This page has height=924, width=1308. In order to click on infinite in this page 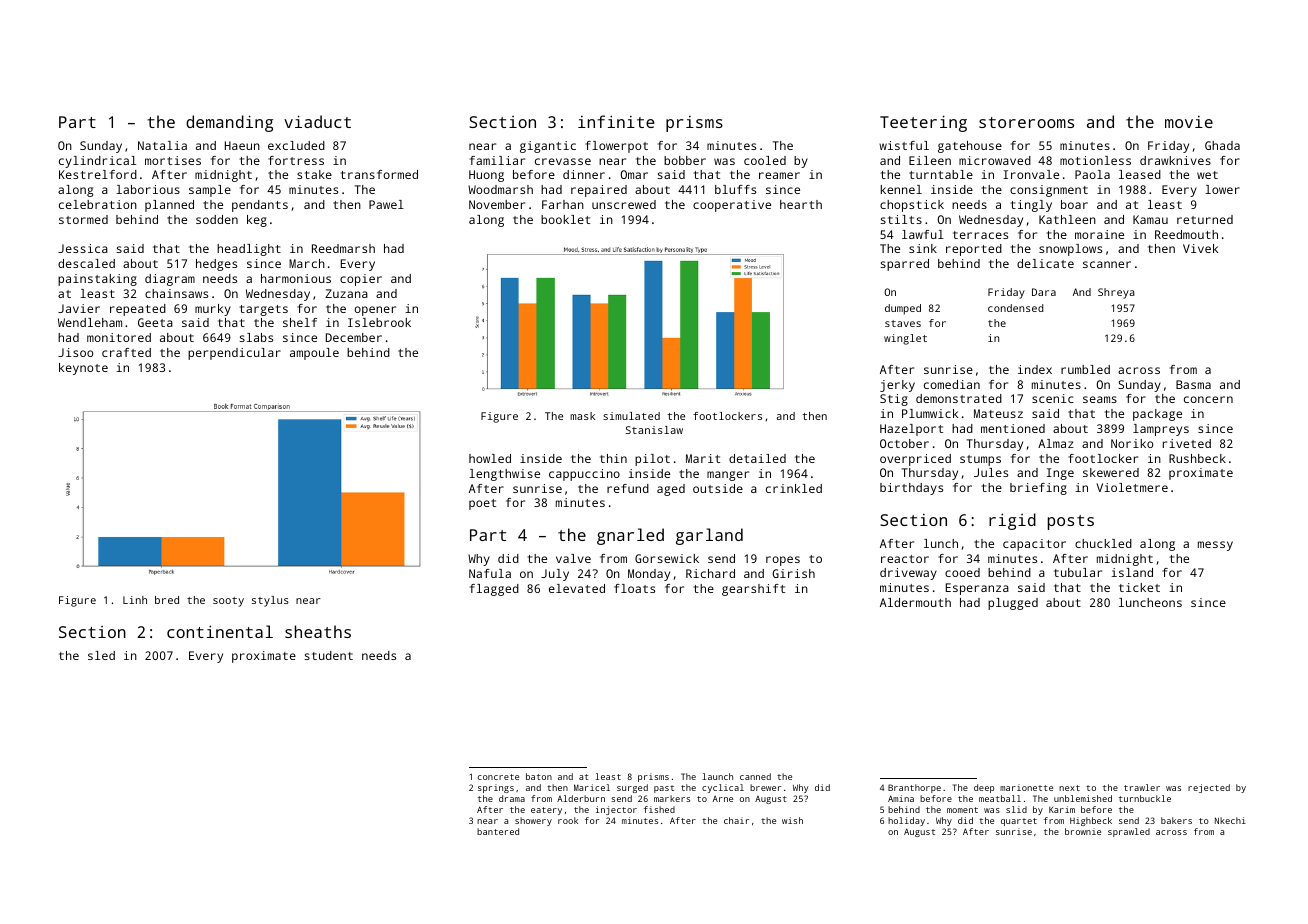, I will do `click(616, 121)`.
